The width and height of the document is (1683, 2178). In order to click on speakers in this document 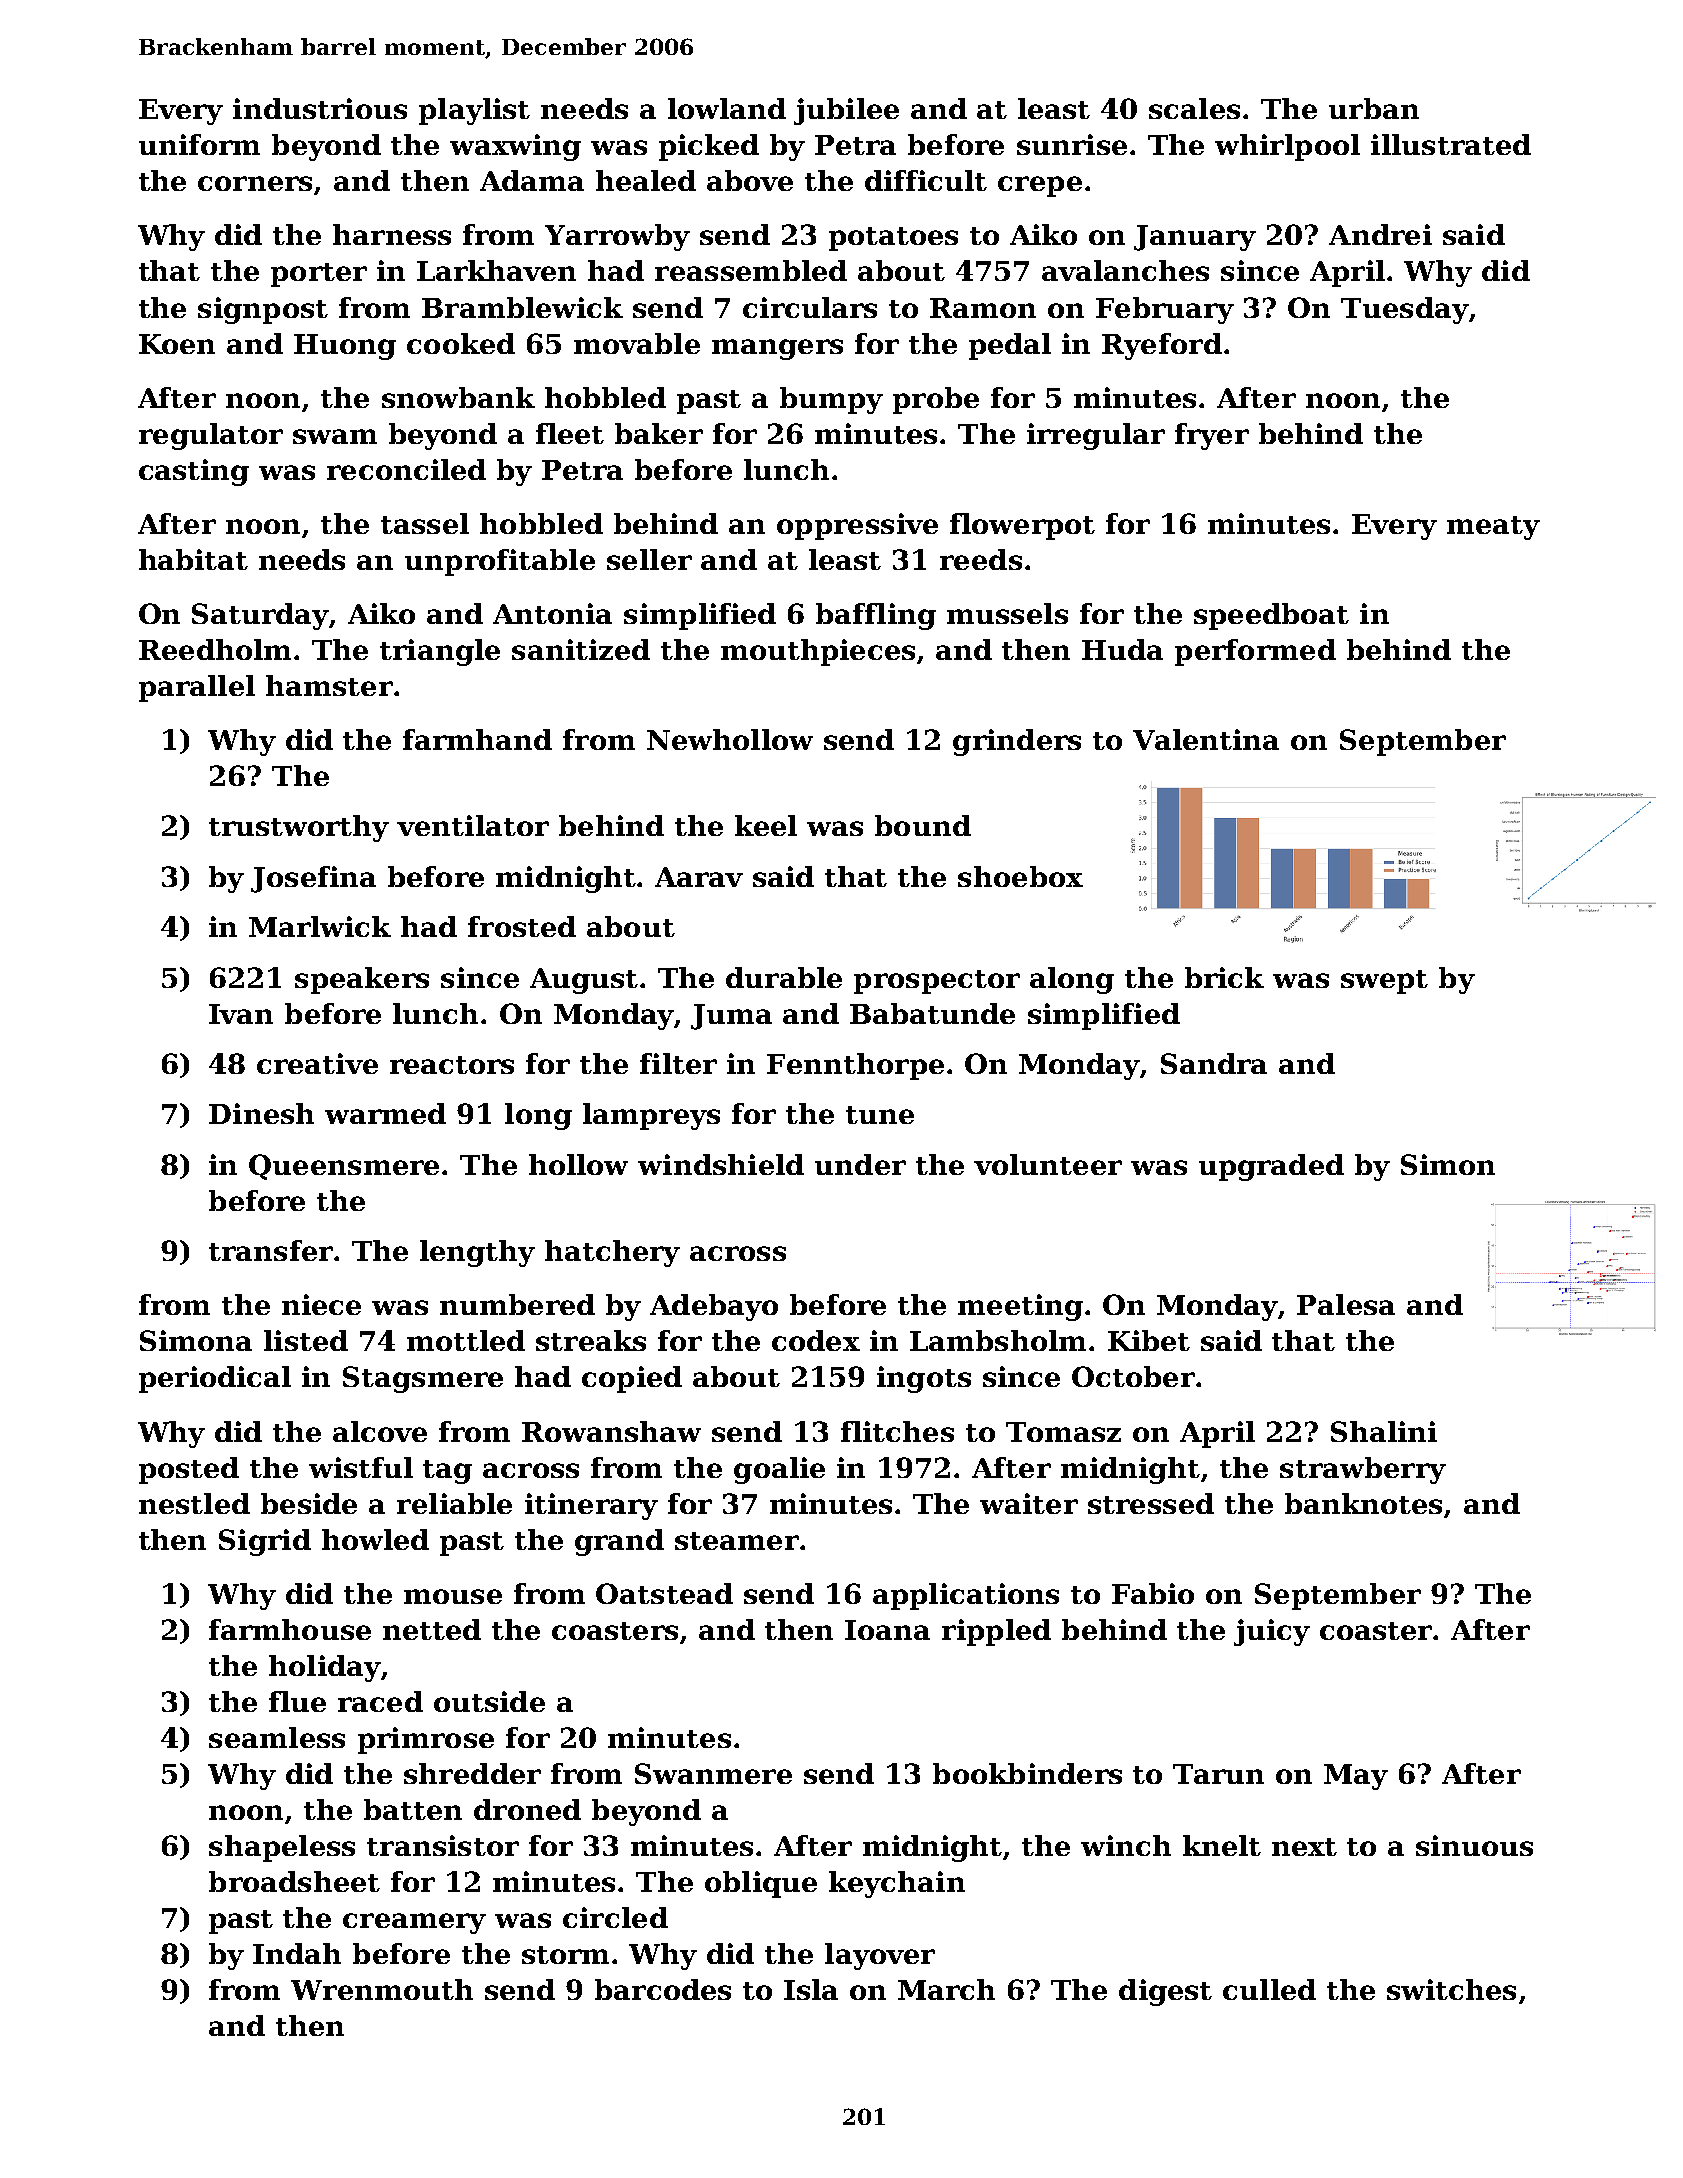, I will do `click(362, 980)`.
